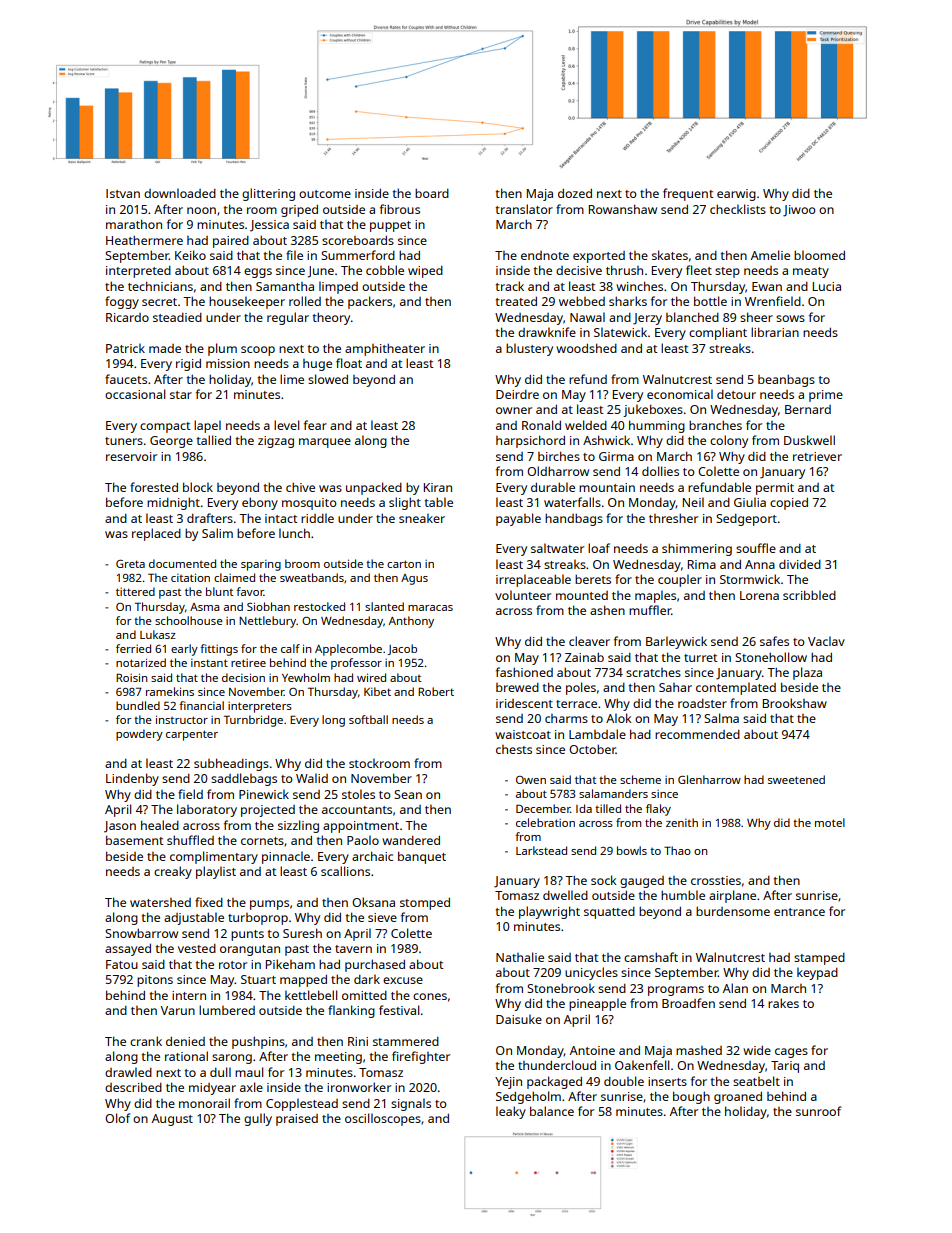 The width and height of the screenshot is (952, 1233). I want to click on stamped, so click(819, 959).
